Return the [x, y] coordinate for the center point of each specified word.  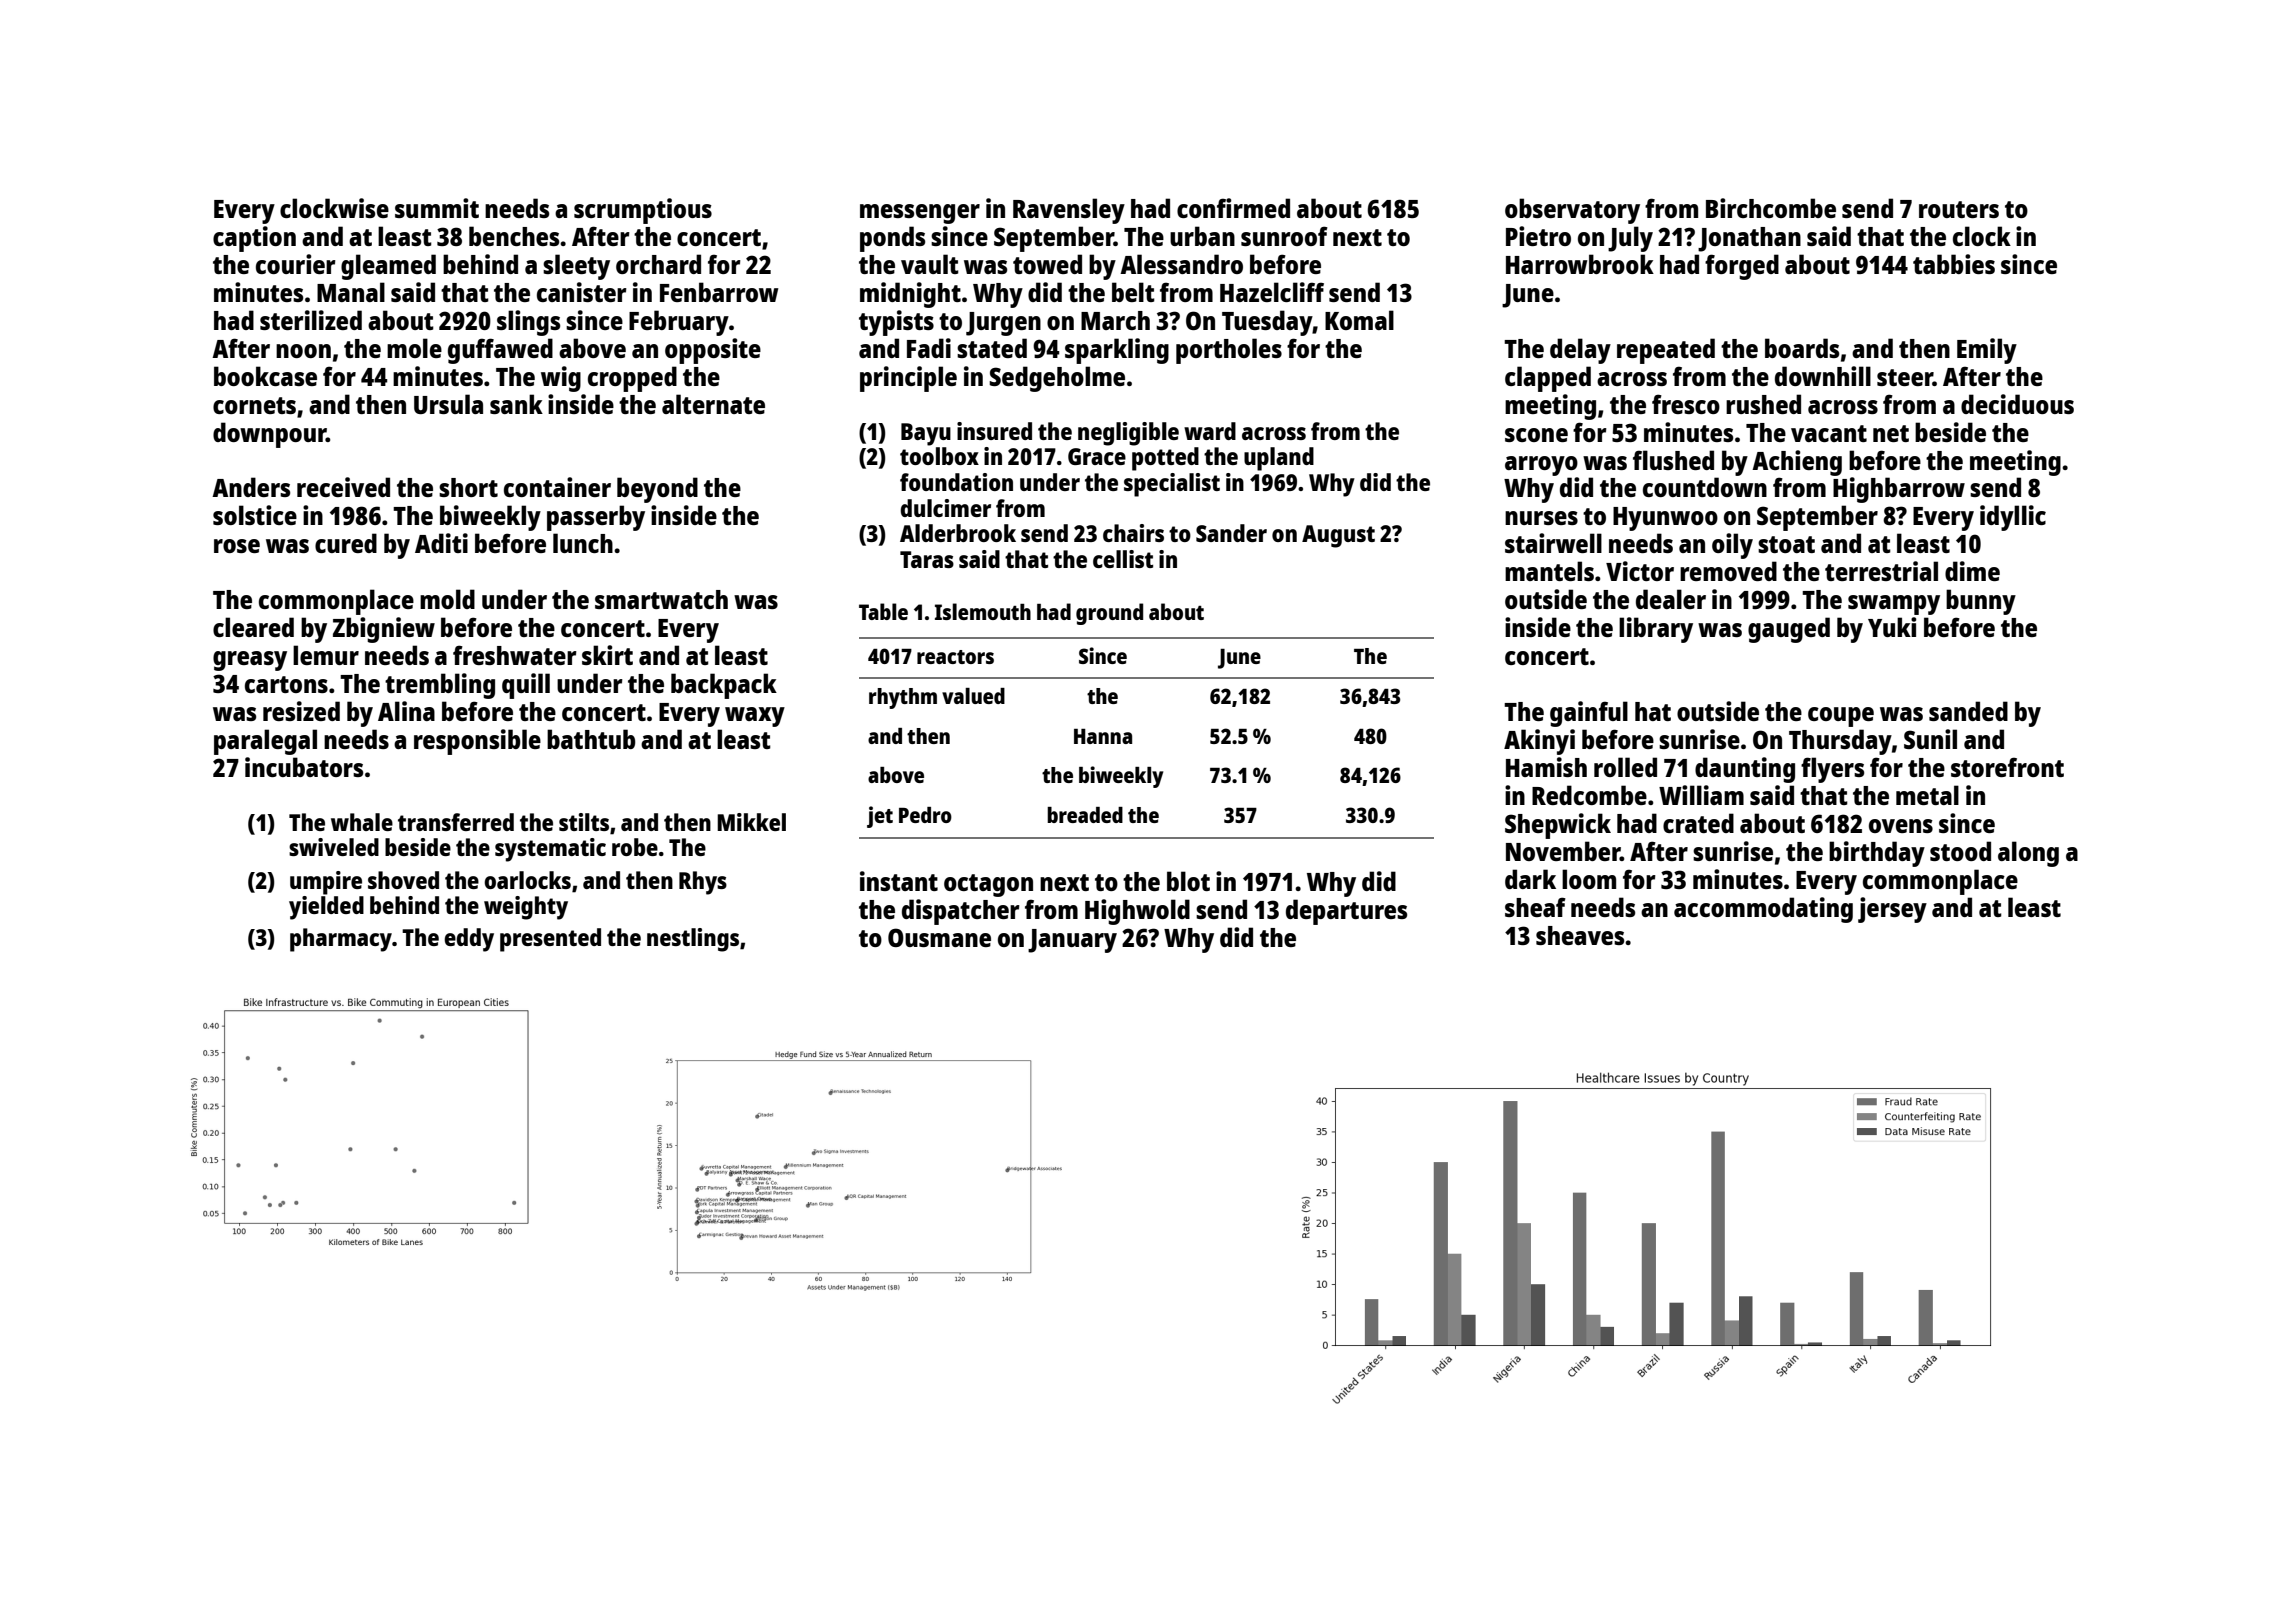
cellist [1123, 559]
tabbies [1954, 264]
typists [896, 323]
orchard [658, 264]
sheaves [1580, 935]
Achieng [1797, 463]
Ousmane [939, 937]
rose [237, 546]
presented [550, 940]
